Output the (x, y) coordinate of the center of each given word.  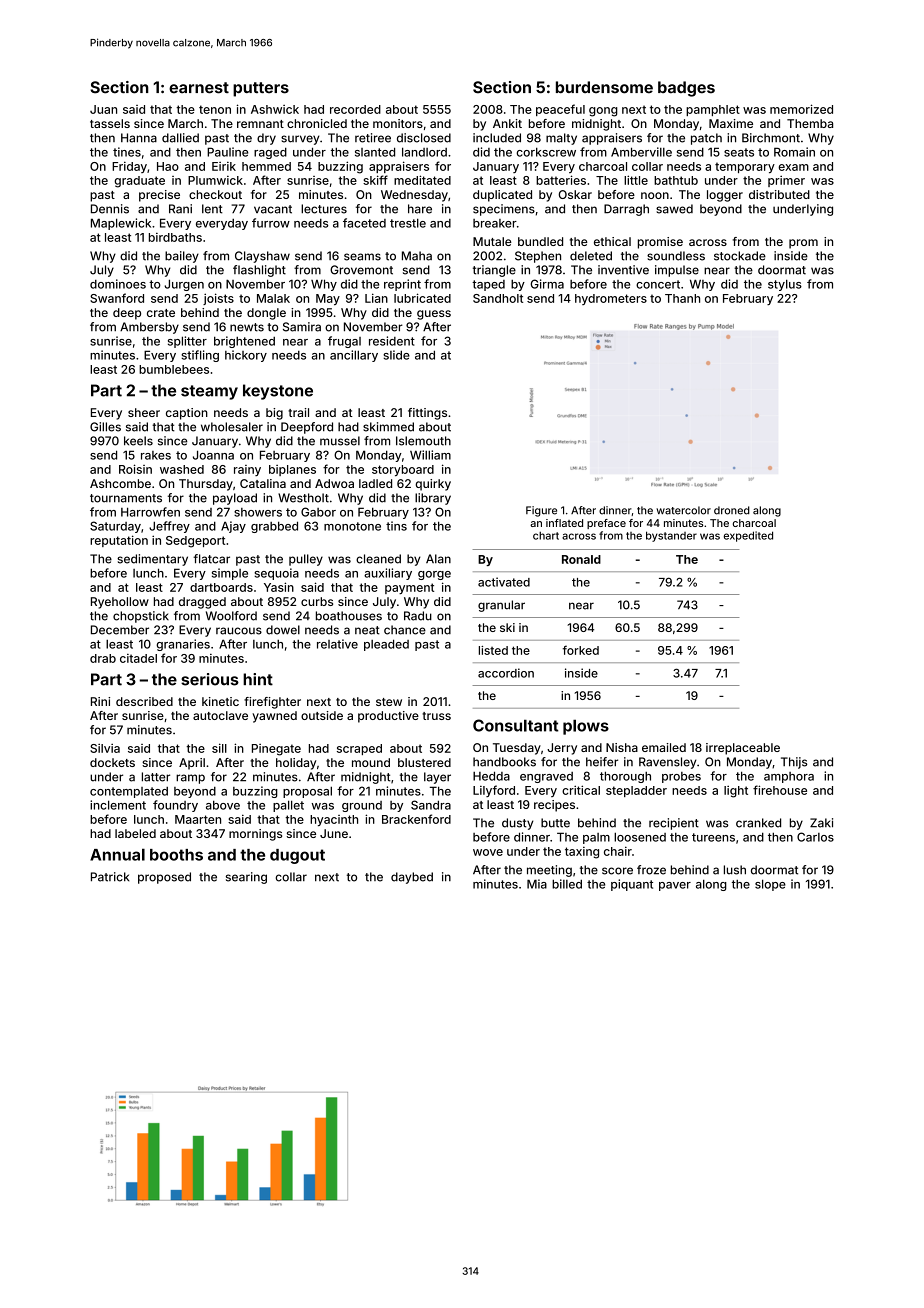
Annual (117, 854)
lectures (324, 209)
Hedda (491, 776)
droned (732, 510)
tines (127, 152)
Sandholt (498, 298)
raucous (239, 631)
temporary (745, 167)
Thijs (794, 763)
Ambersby (149, 328)
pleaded (386, 645)
